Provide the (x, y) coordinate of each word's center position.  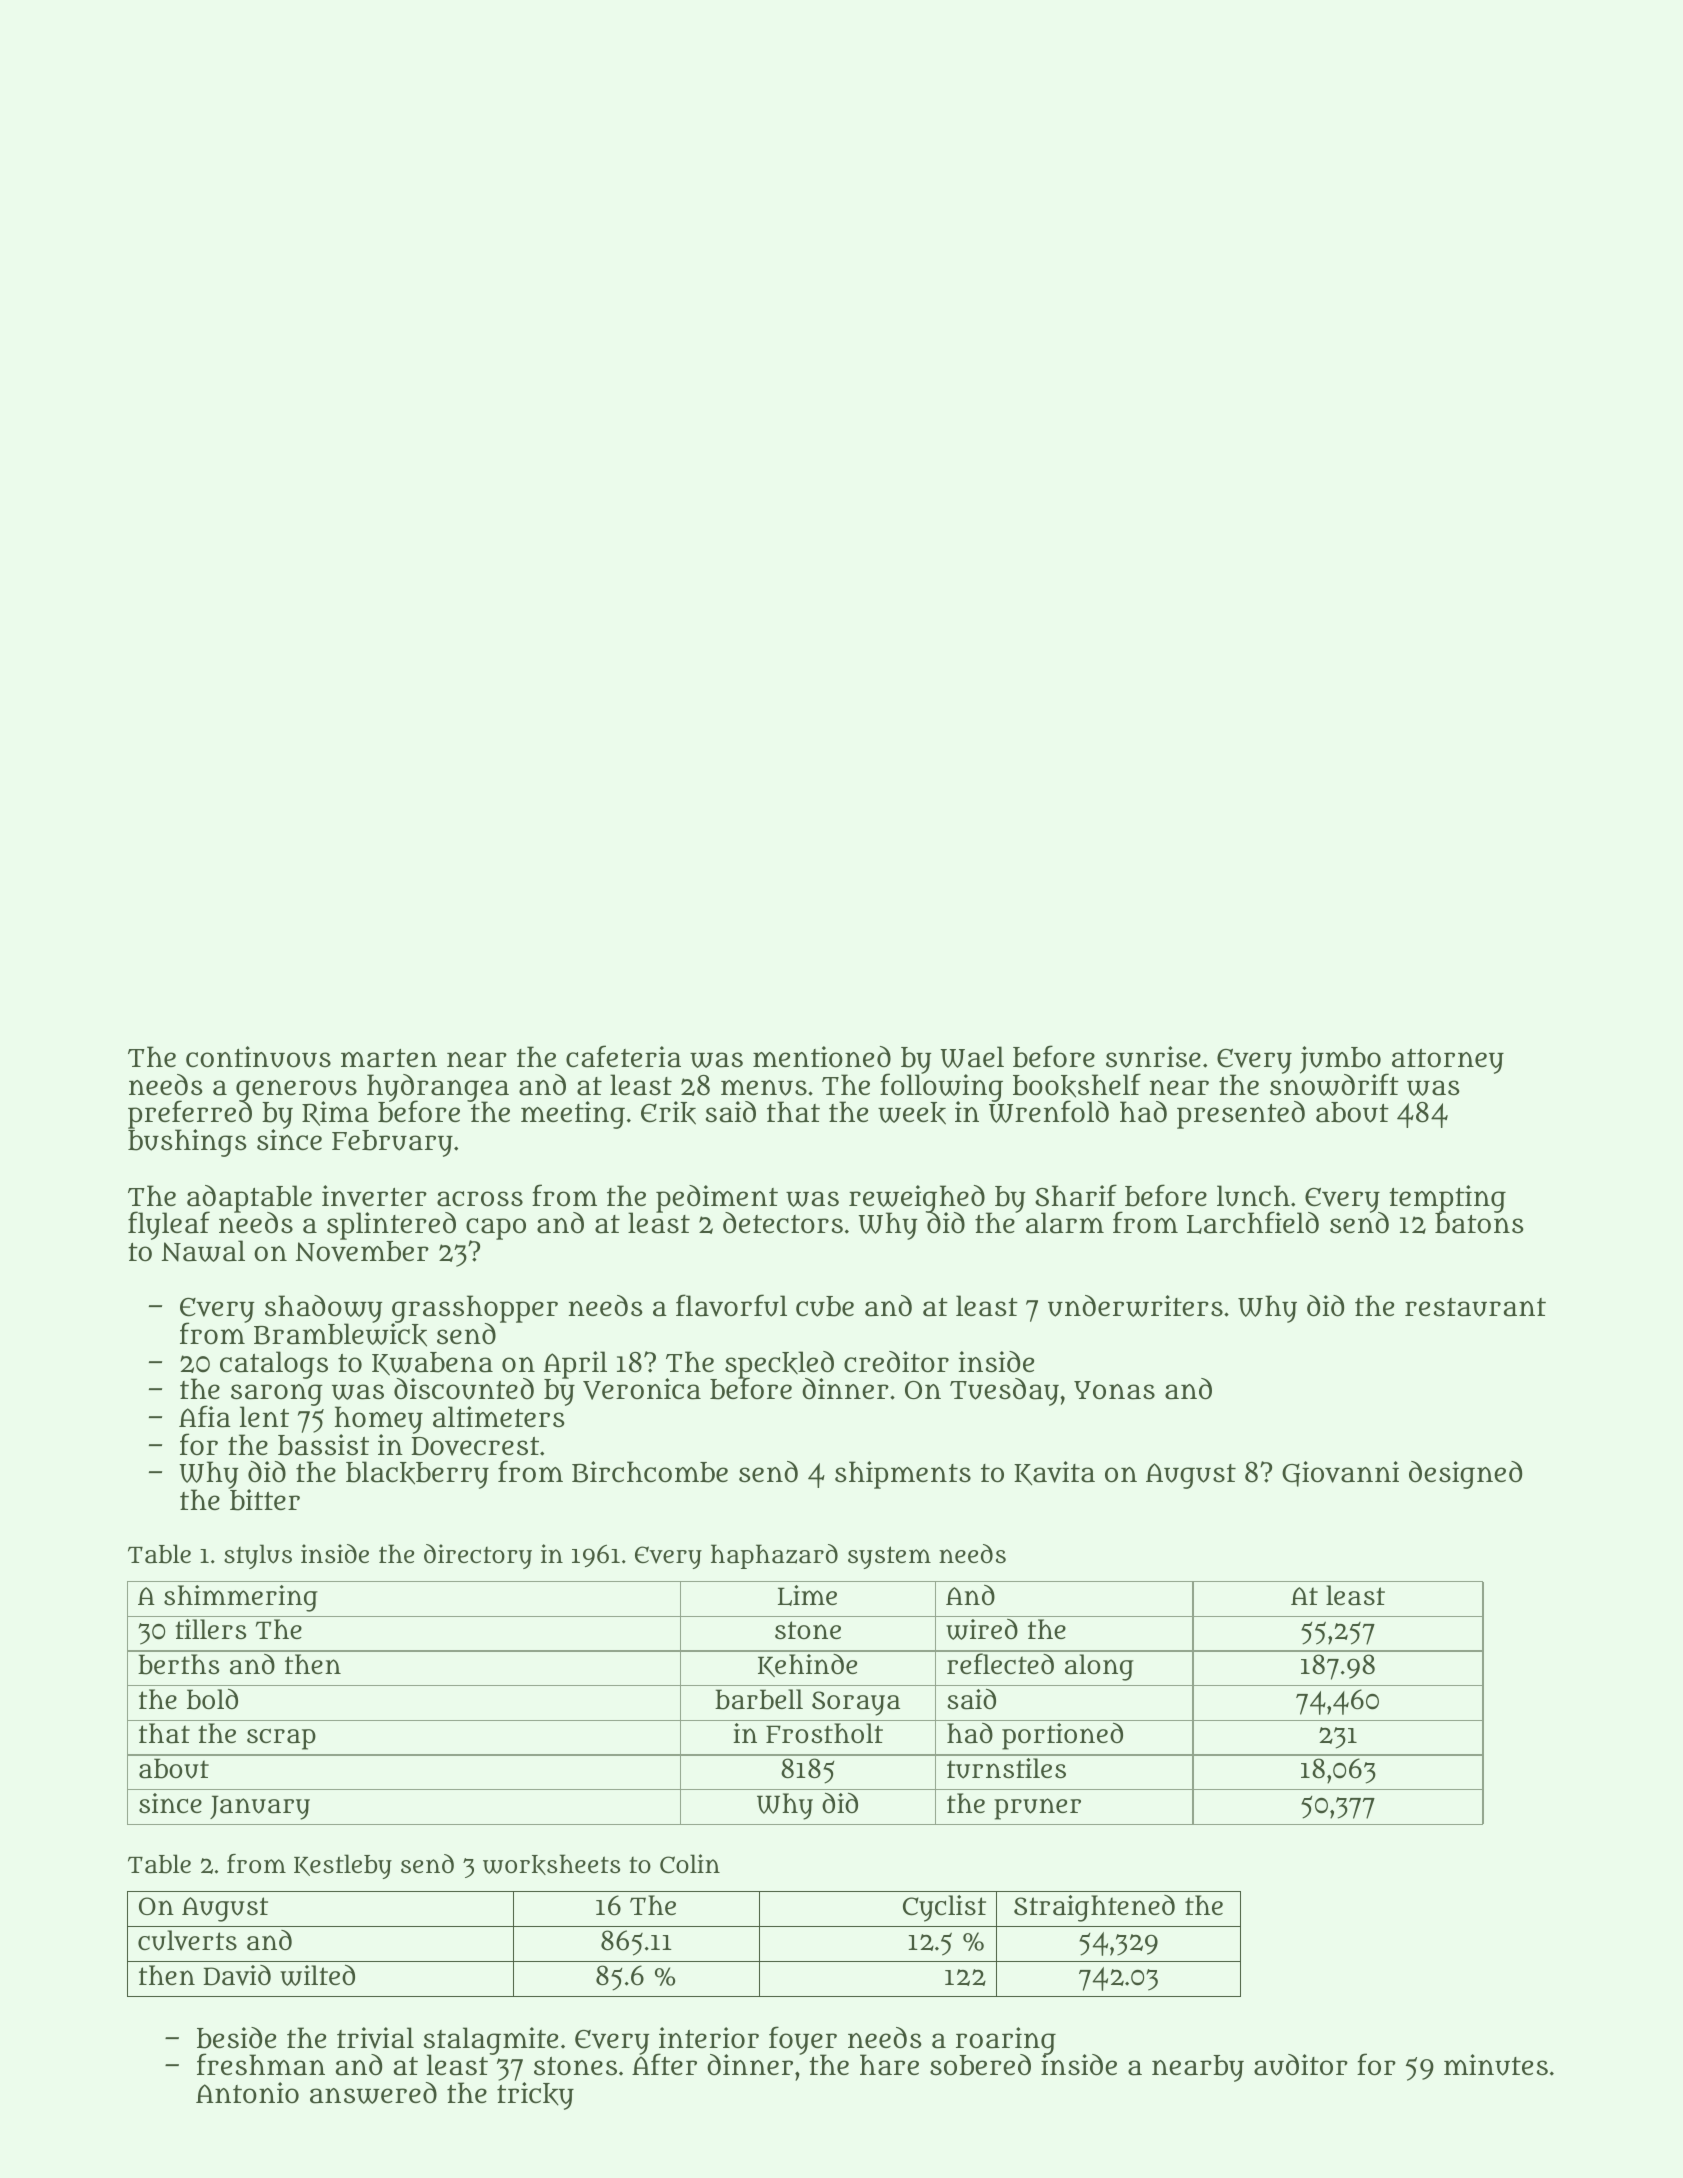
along (1099, 1667)
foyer (803, 2040)
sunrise (1153, 1057)
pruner (1037, 1809)
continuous (258, 1057)
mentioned (822, 1057)
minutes (1496, 2065)
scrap (281, 1739)
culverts (187, 1940)
